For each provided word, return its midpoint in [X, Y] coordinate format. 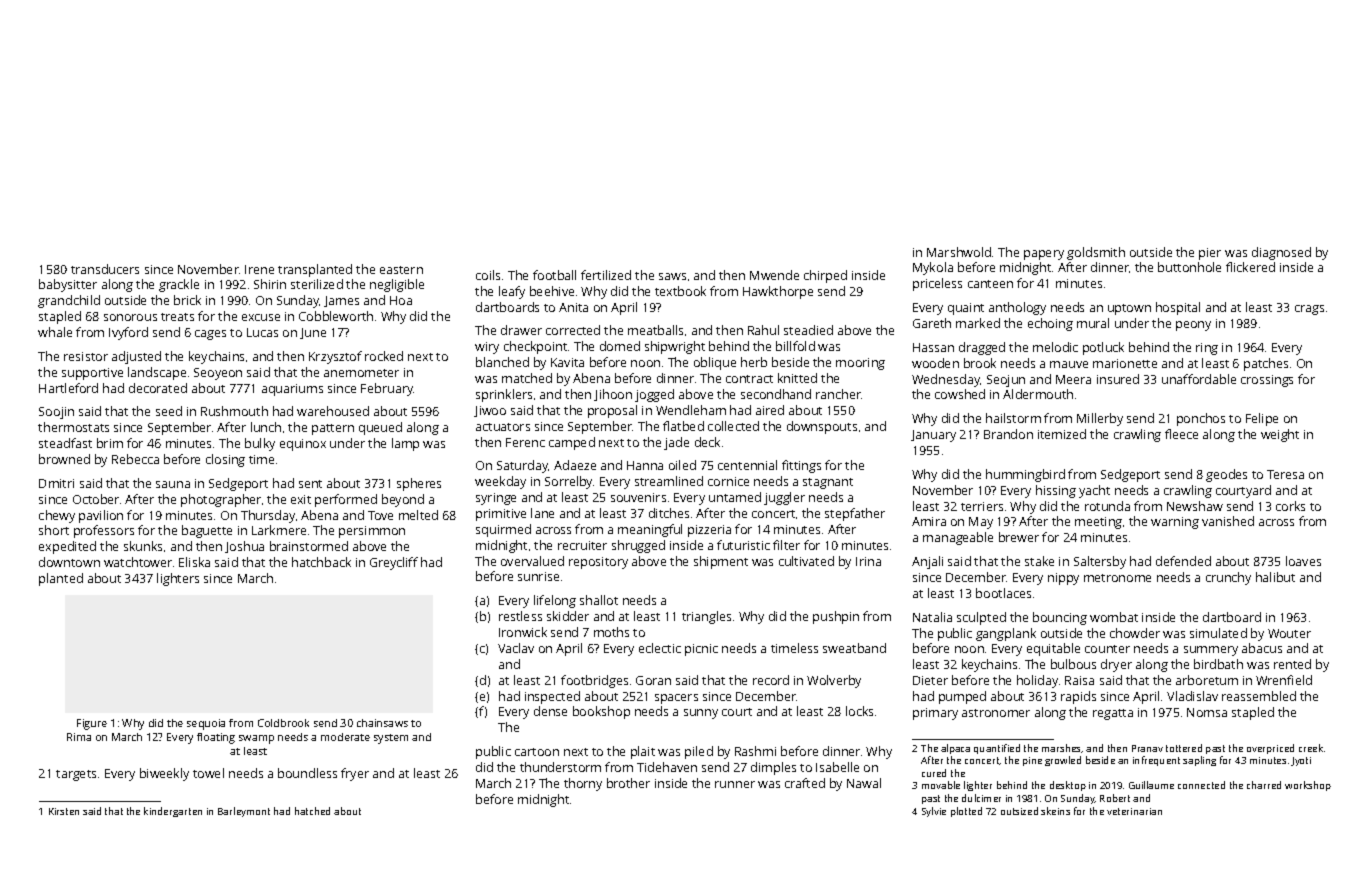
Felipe [1262, 419]
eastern [401, 270]
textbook [680, 291]
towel [208, 773]
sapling [1199, 761]
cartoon [537, 752]
